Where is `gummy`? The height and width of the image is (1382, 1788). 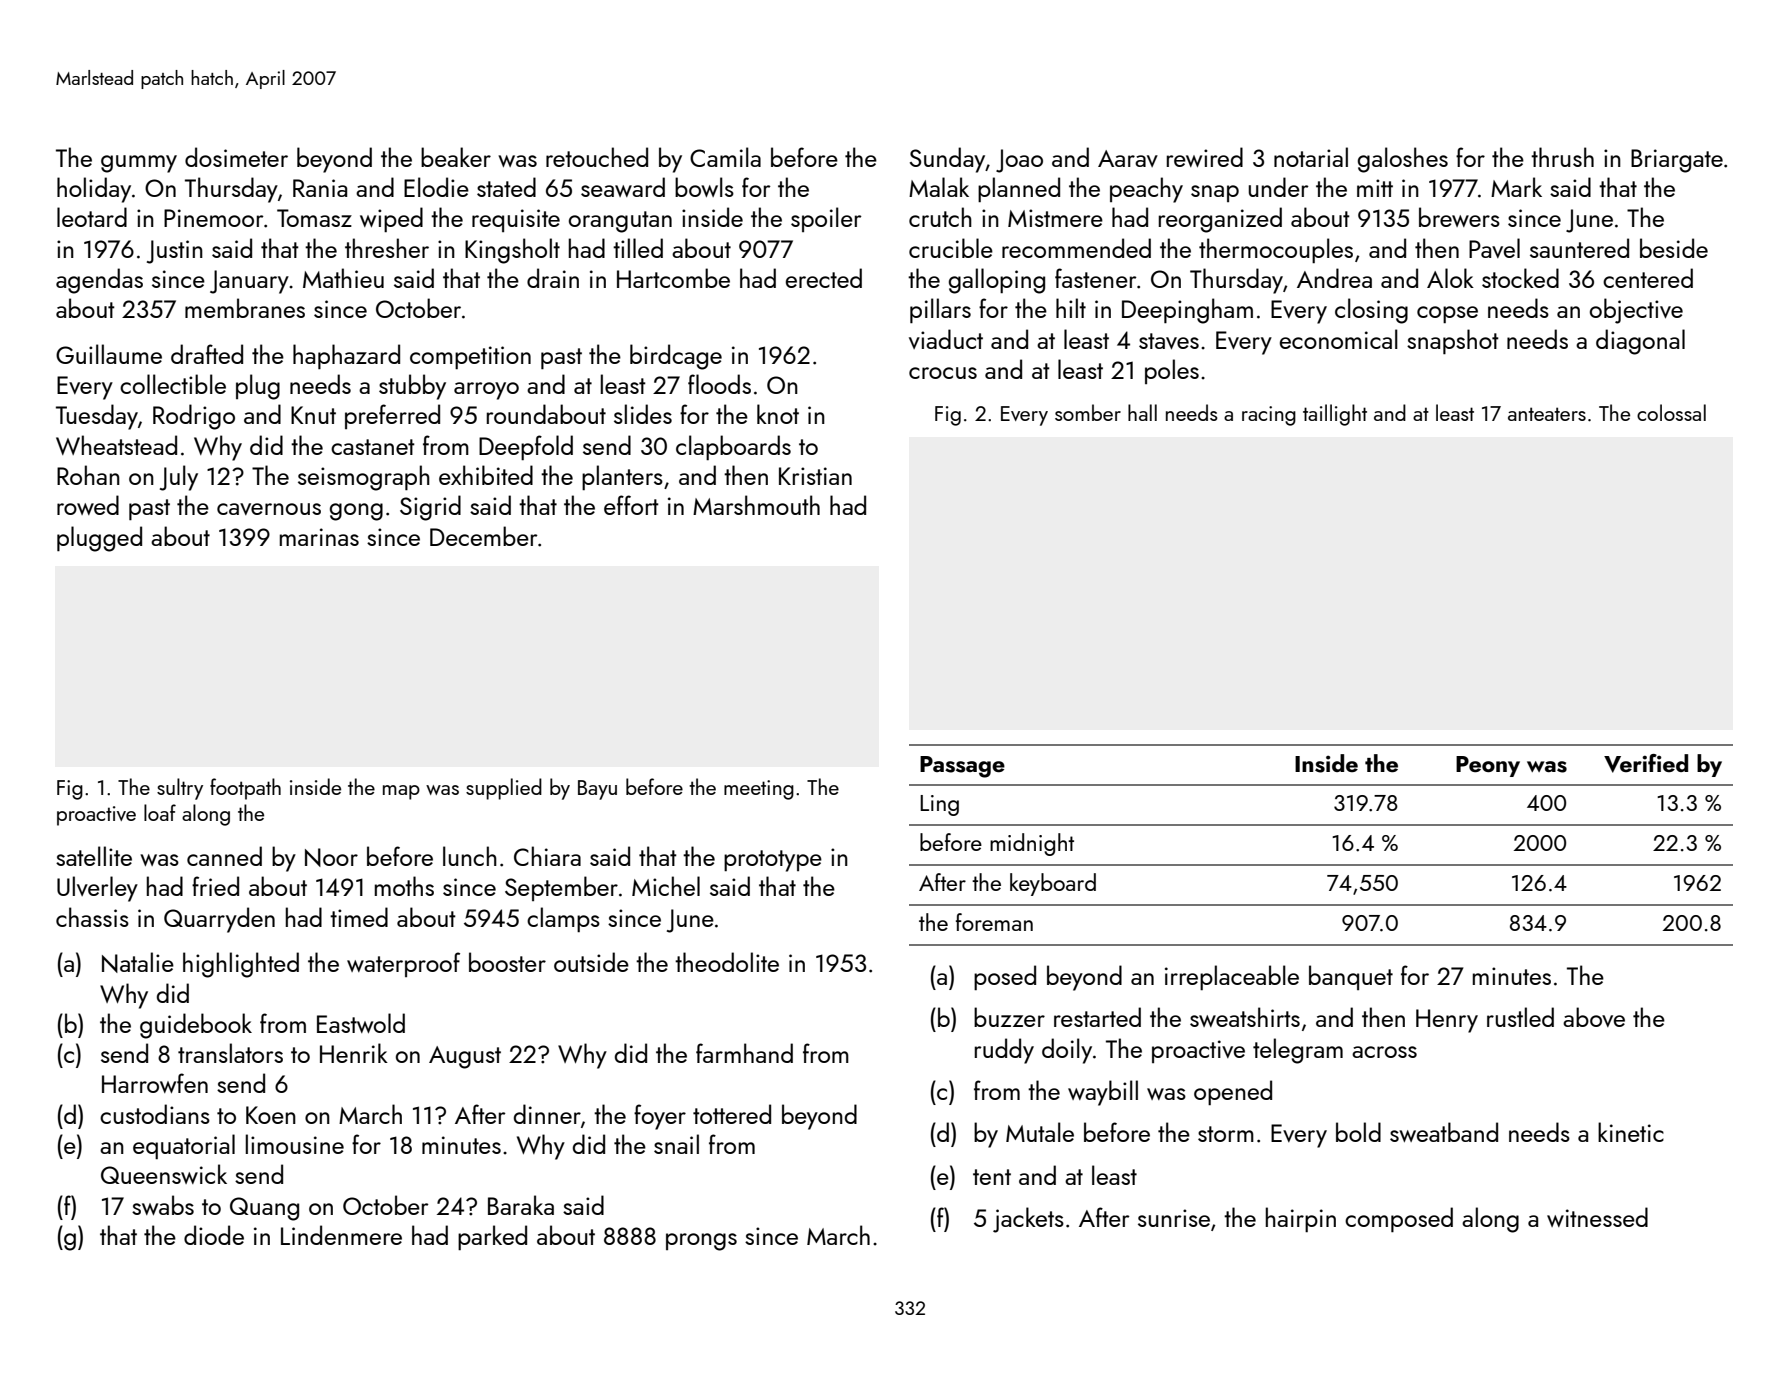
gummy is located at coordinates (139, 164).
